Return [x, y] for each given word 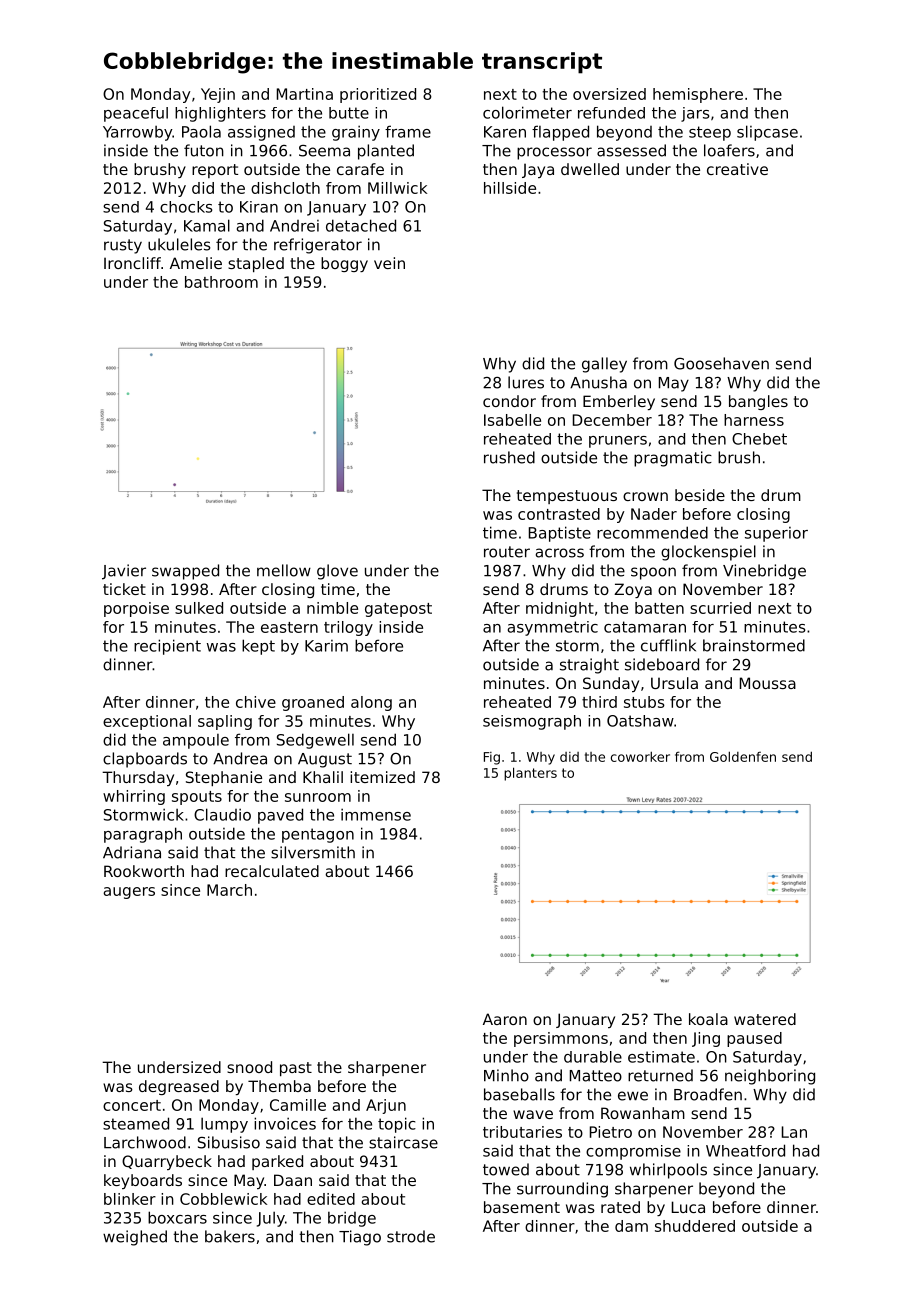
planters [530, 774]
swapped [185, 572]
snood [249, 1067]
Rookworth [144, 871]
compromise [633, 1152]
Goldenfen [743, 756]
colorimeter [527, 112]
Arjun [386, 1106]
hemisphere [698, 95]
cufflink [668, 645]
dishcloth [285, 188]
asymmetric [553, 628]
